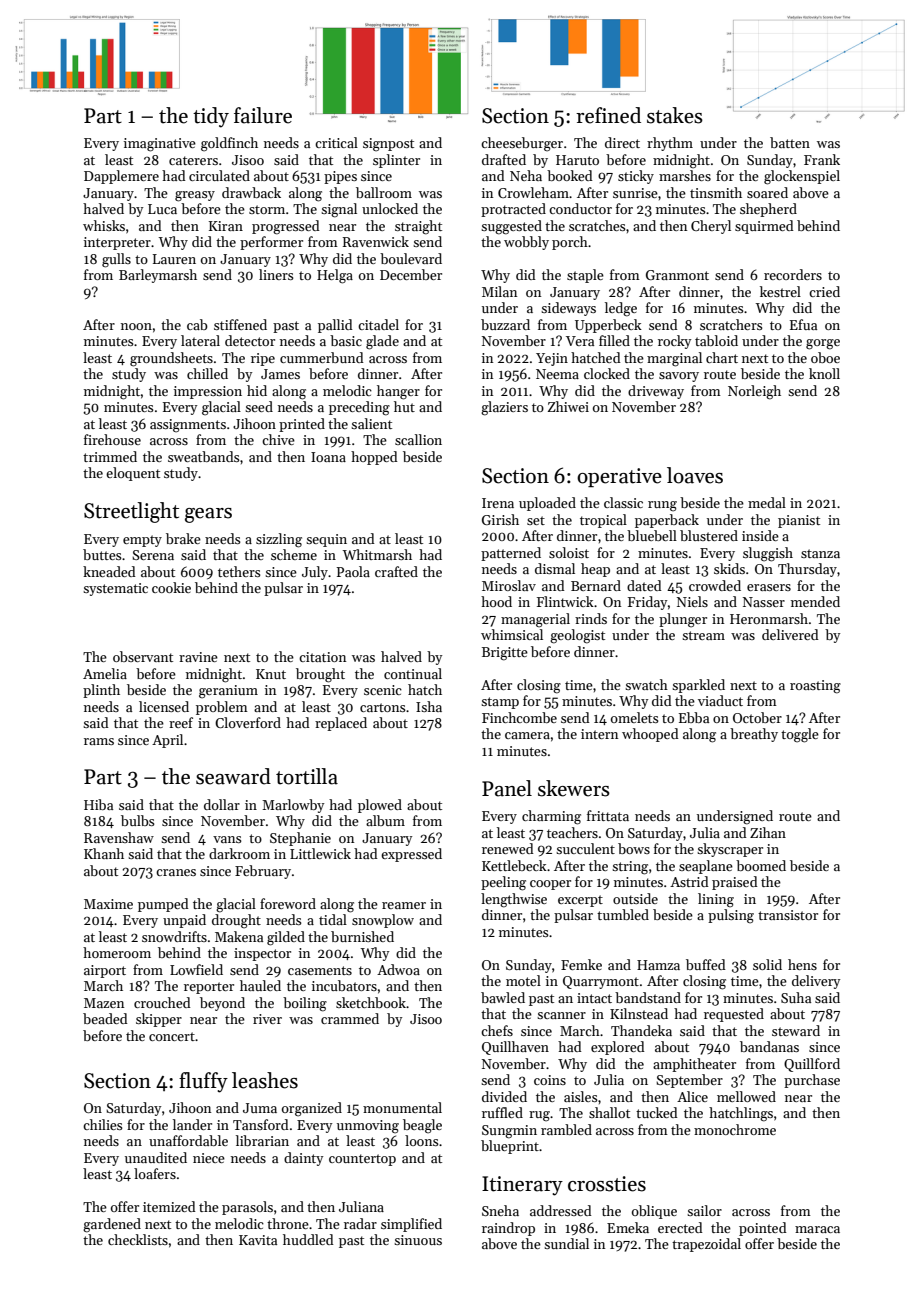 The width and height of the document is (924, 1308). What do you see at coordinates (802, 964) in the document?
I see `hens` at bounding box center [802, 964].
